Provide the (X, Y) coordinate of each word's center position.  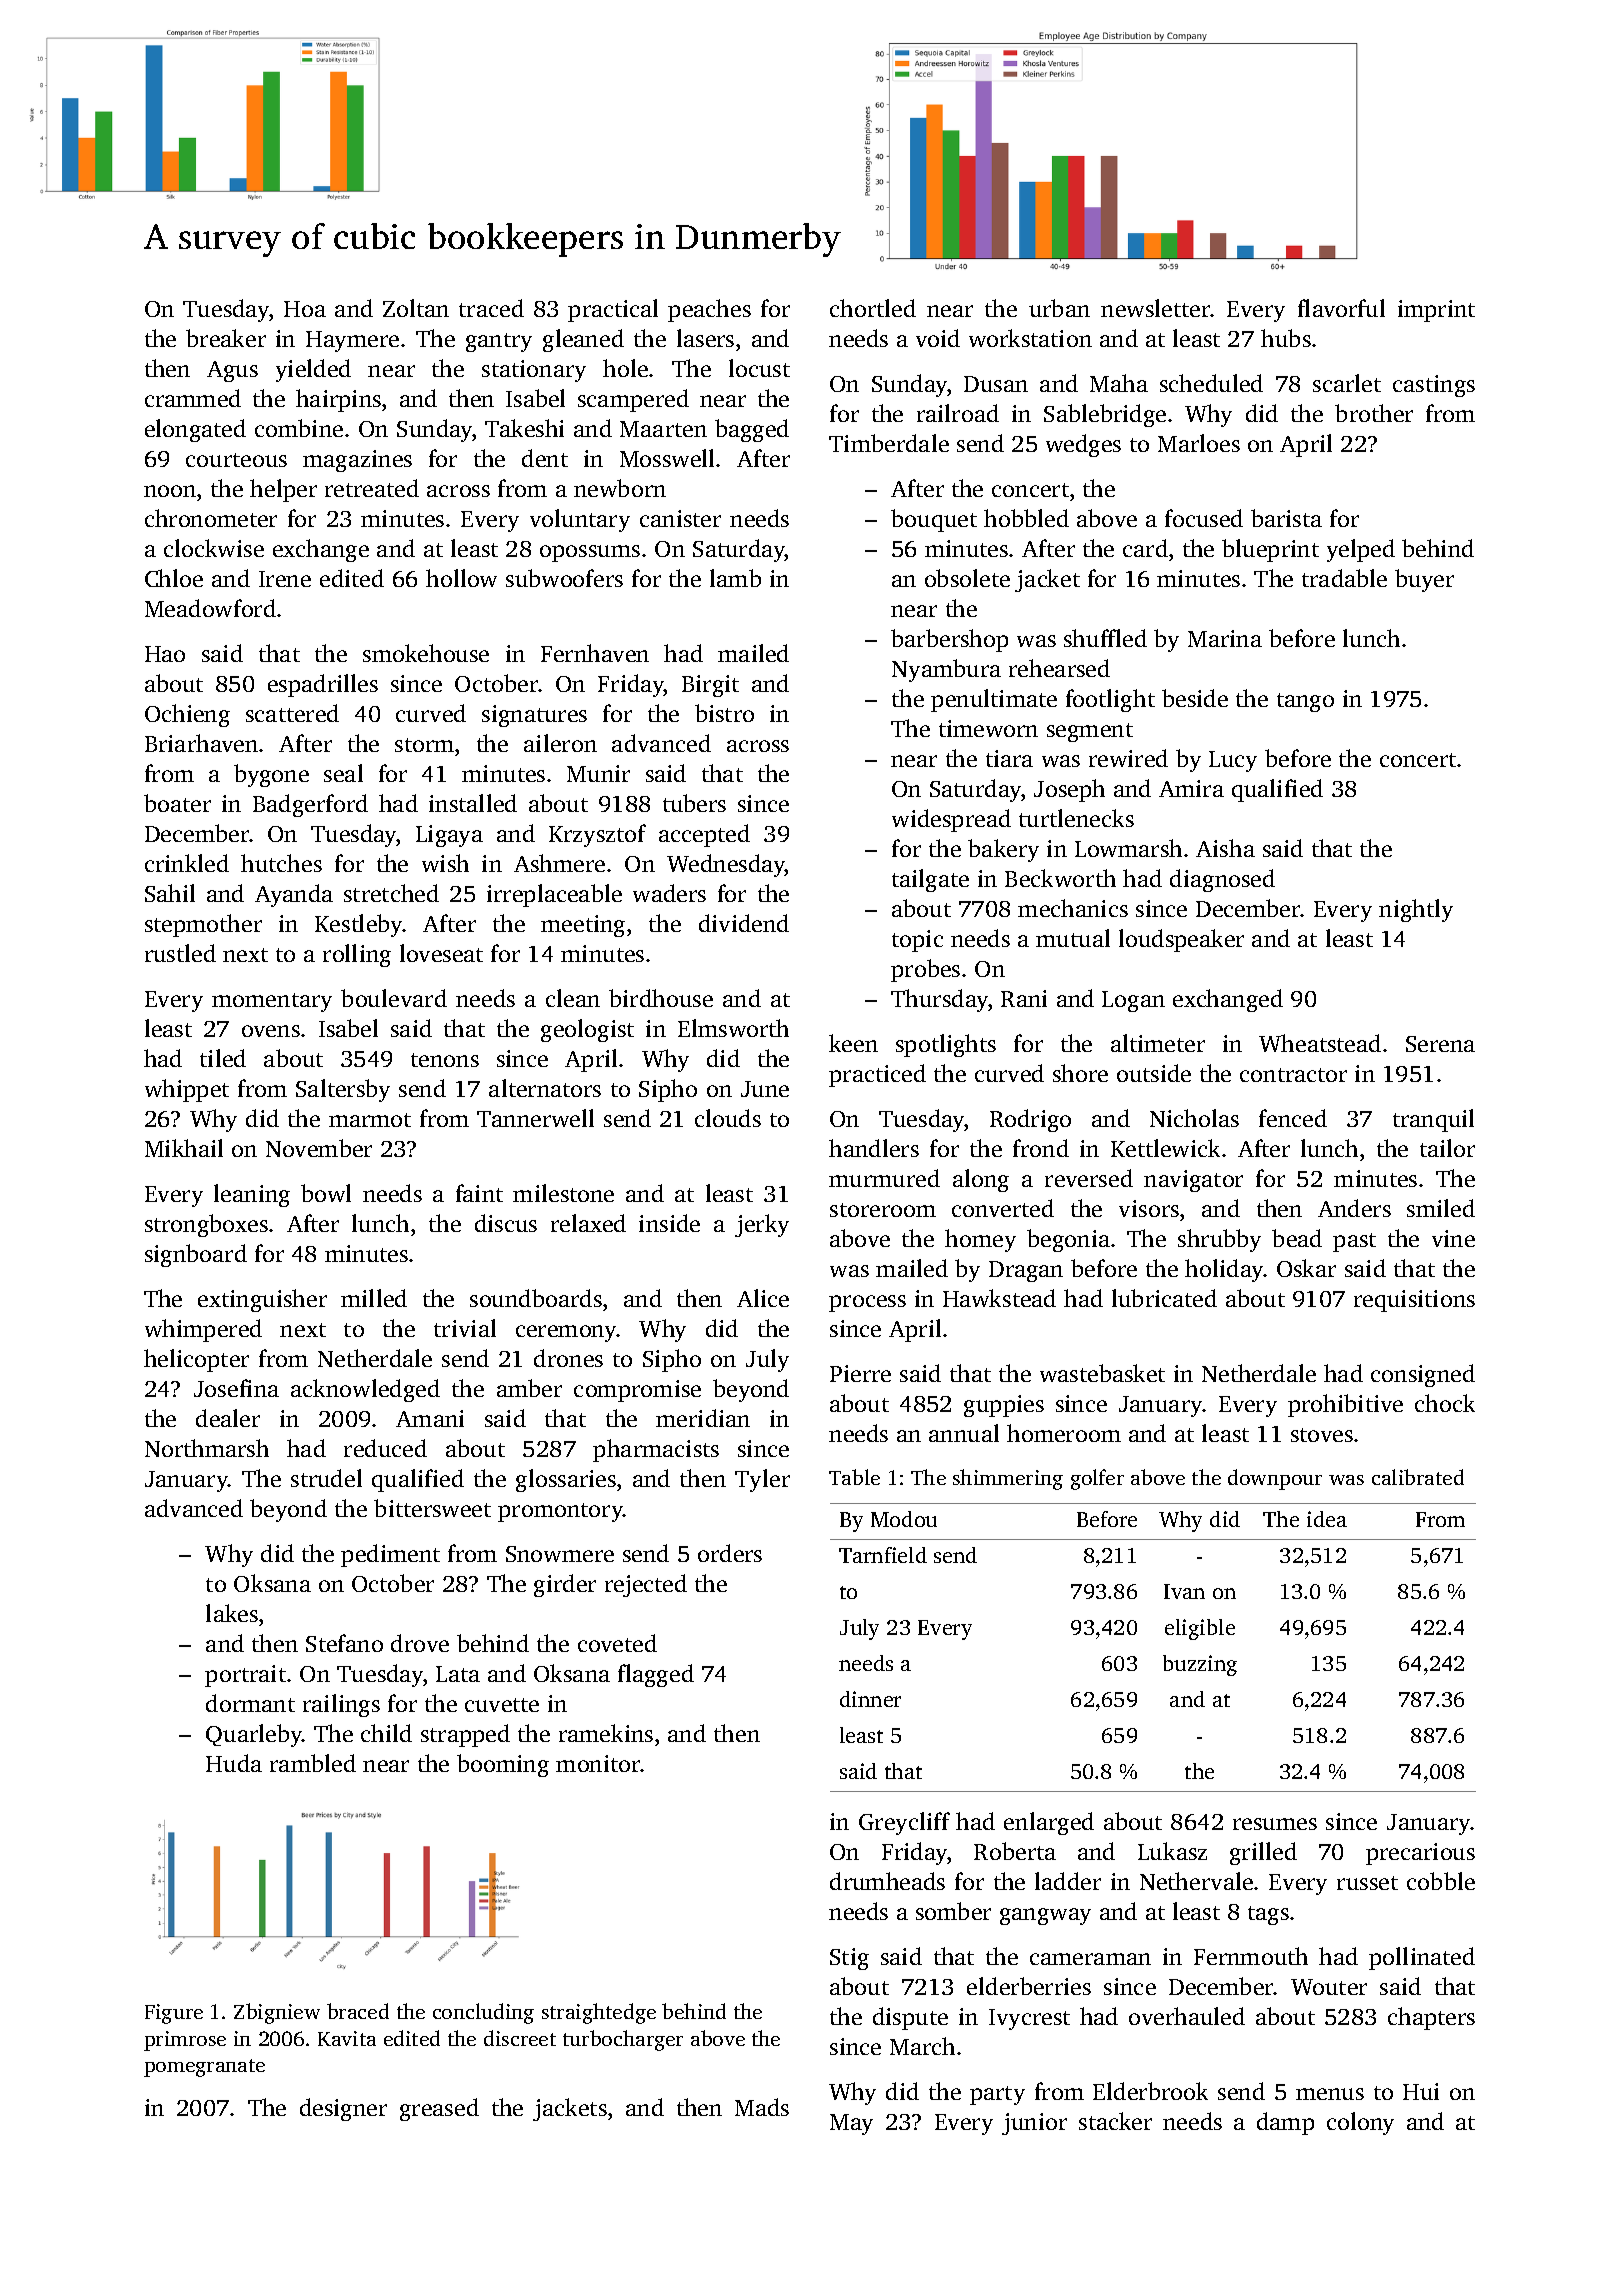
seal (343, 773)
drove (420, 1643)
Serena (1440, 1044)
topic (917, 941)
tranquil (1433, 1120)
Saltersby (343, 1090)
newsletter (1155, 308)
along (981, 1180)
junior (1034, 2124)
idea (1327, 1519)
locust (759, 368)
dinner (870, 1699)
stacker (1115, 2121)
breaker (226, 338)
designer (343, 2109)
